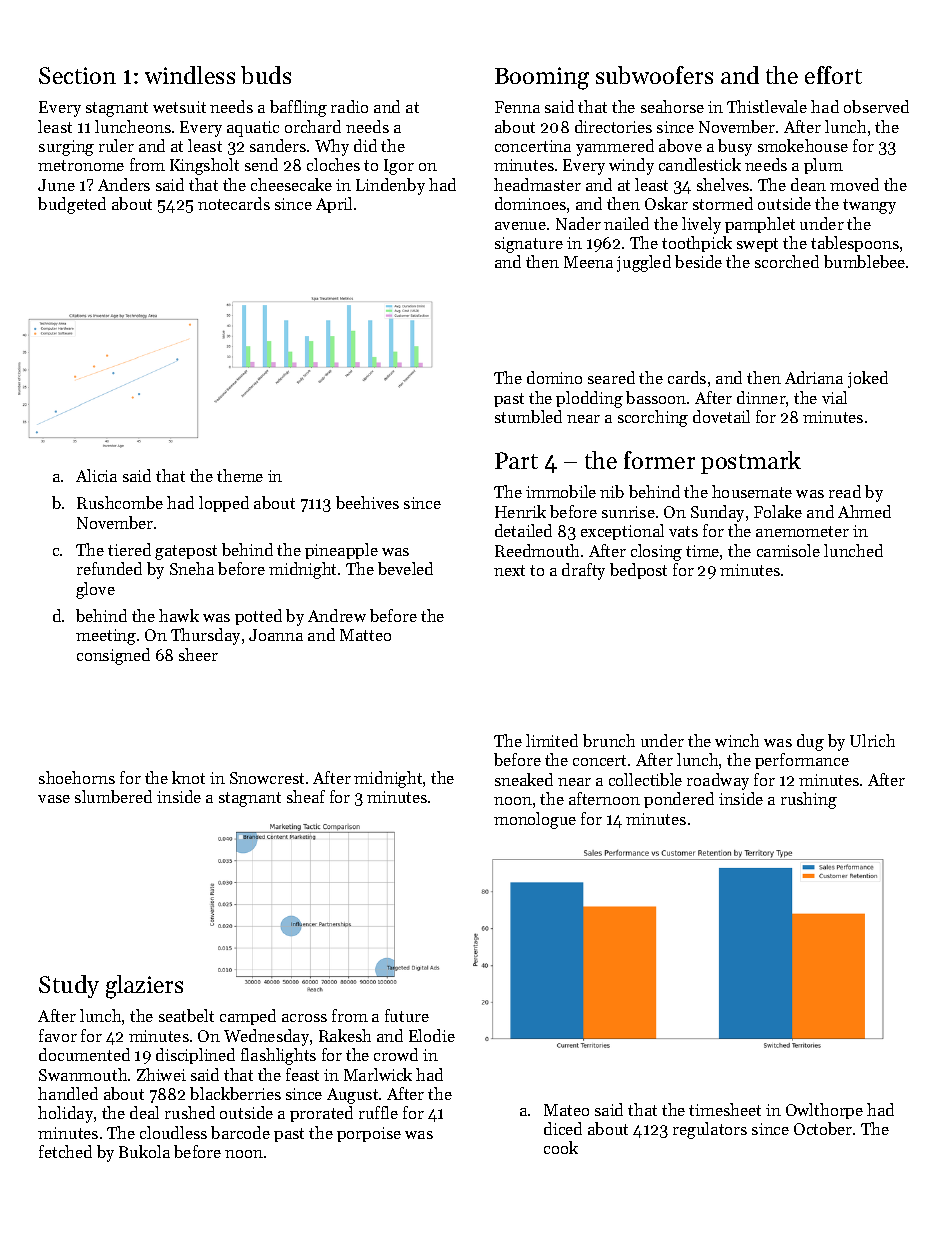  Describe the element at coordinates (65, 1151) in the image. I see `fetched` at that location.
